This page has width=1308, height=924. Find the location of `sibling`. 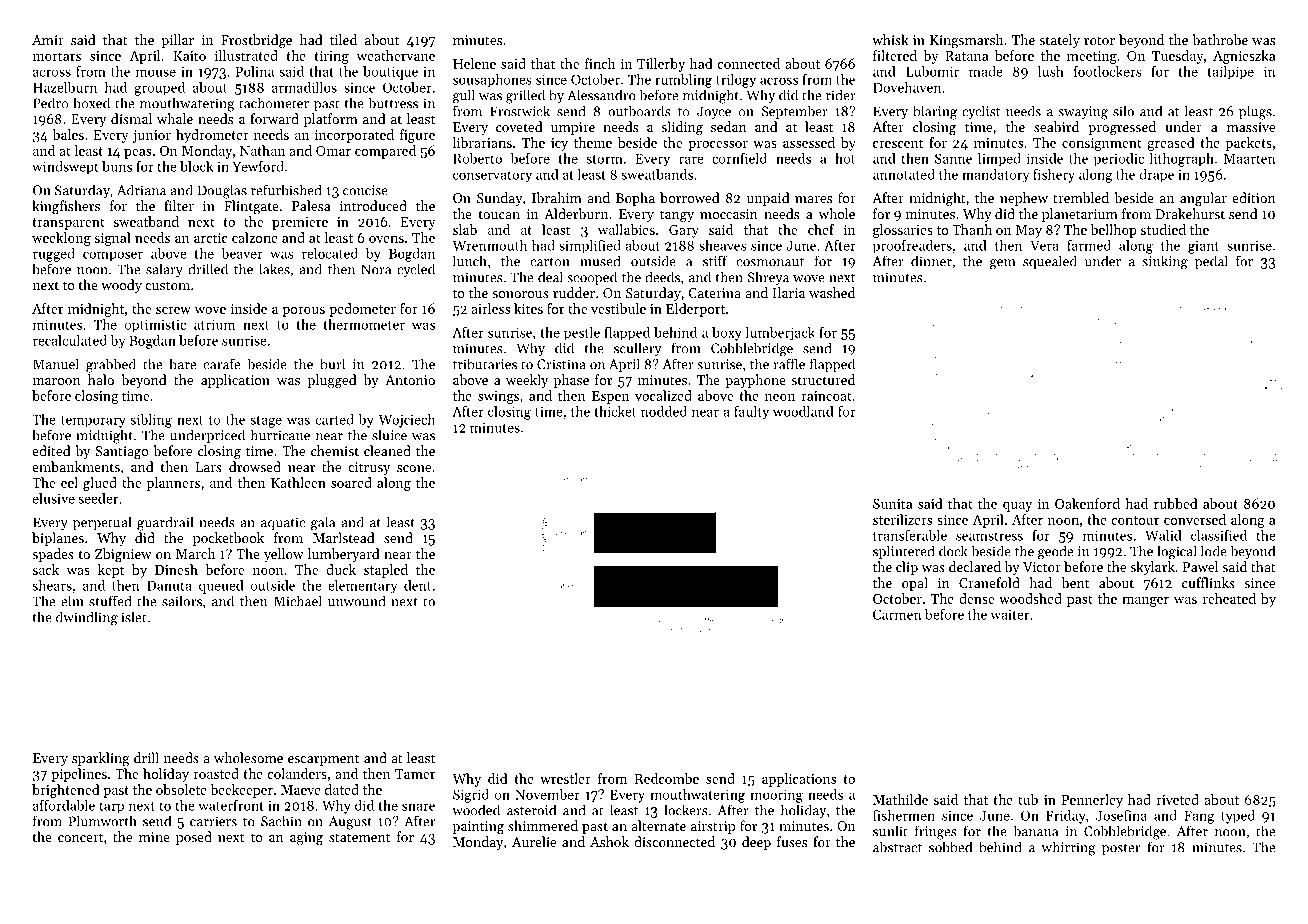

sibling is located at coordinates (151, 421).
